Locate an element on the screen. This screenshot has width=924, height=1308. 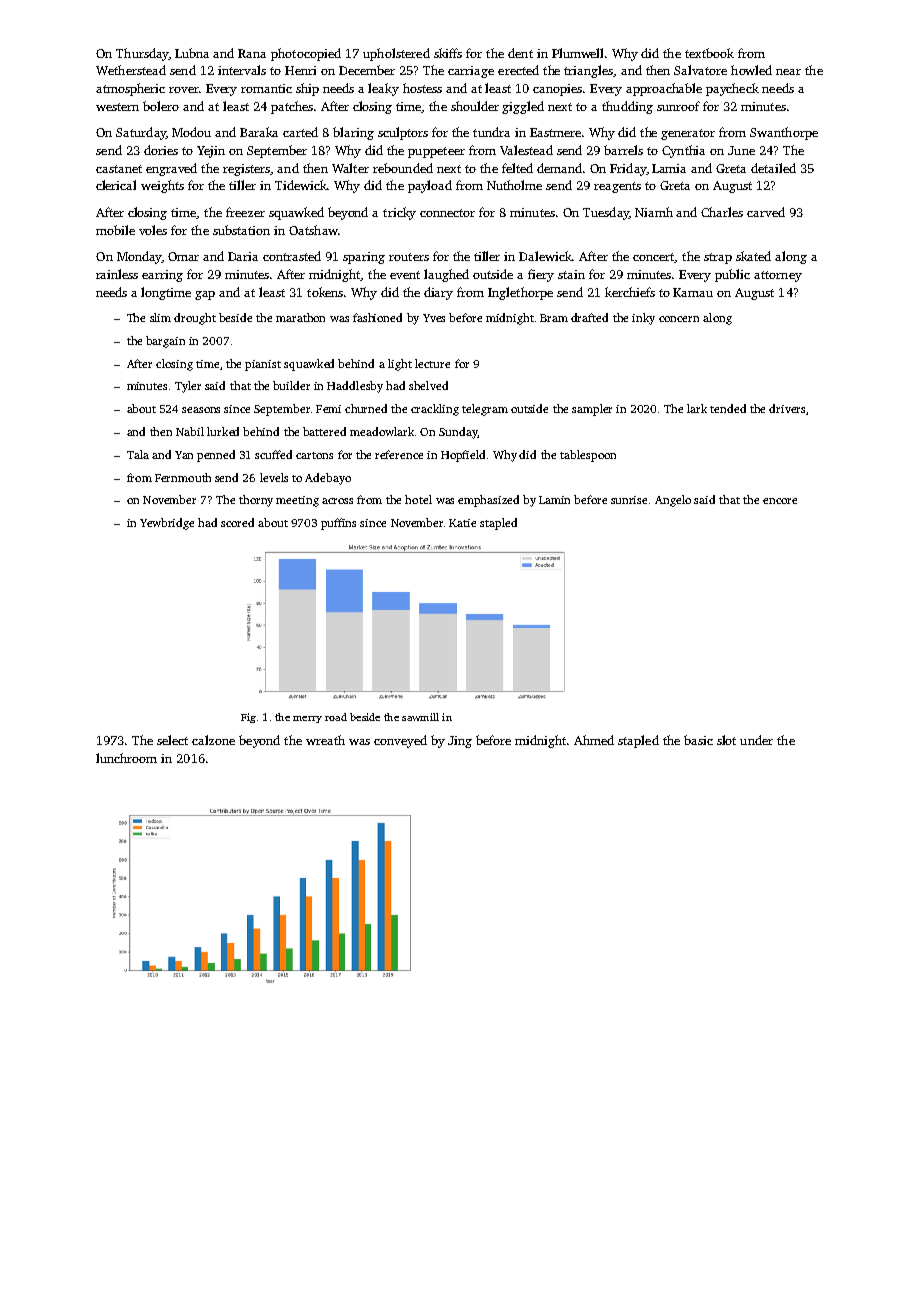
voles is located at coordinates (153, 230).
